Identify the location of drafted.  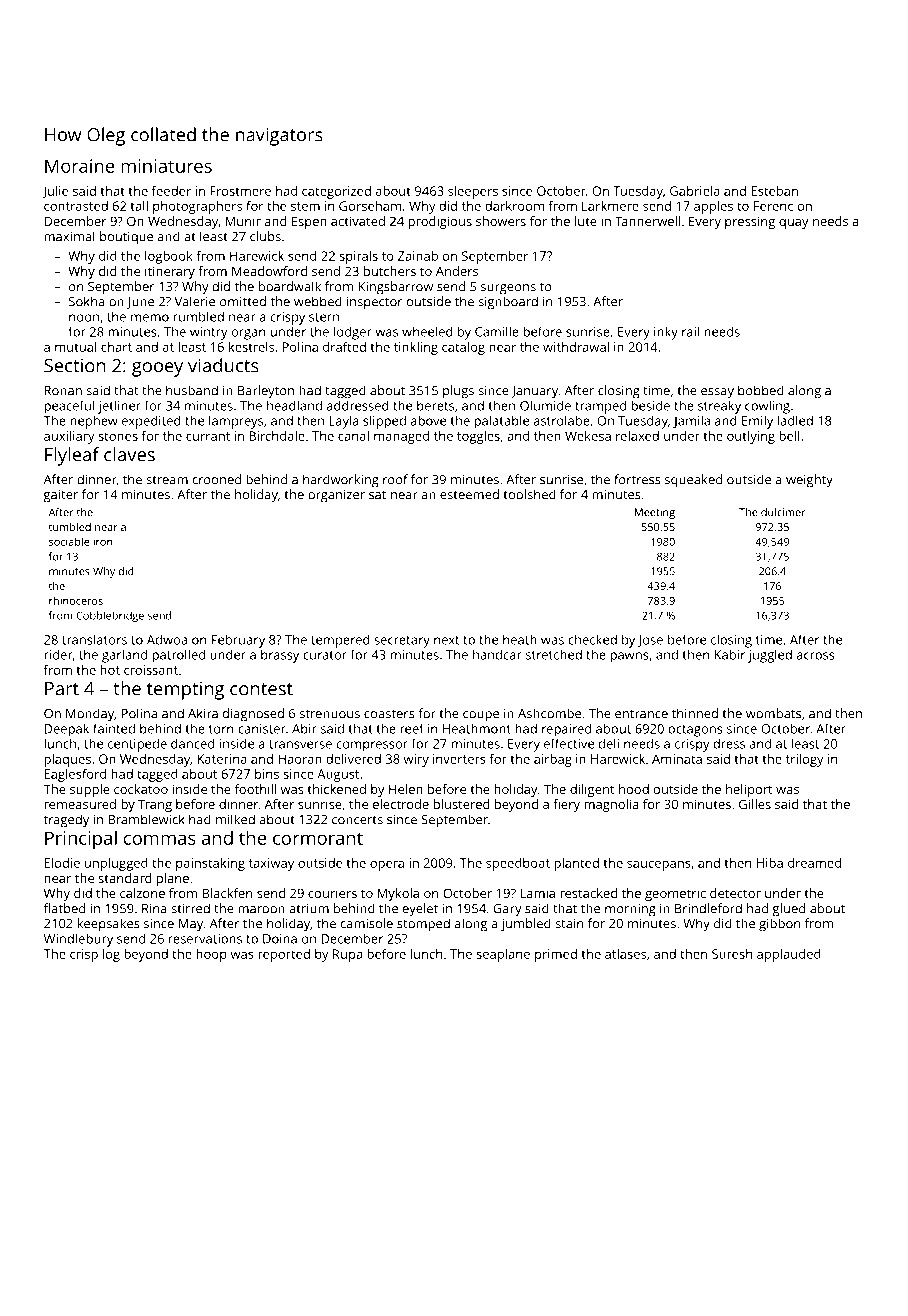
(344, 347).
